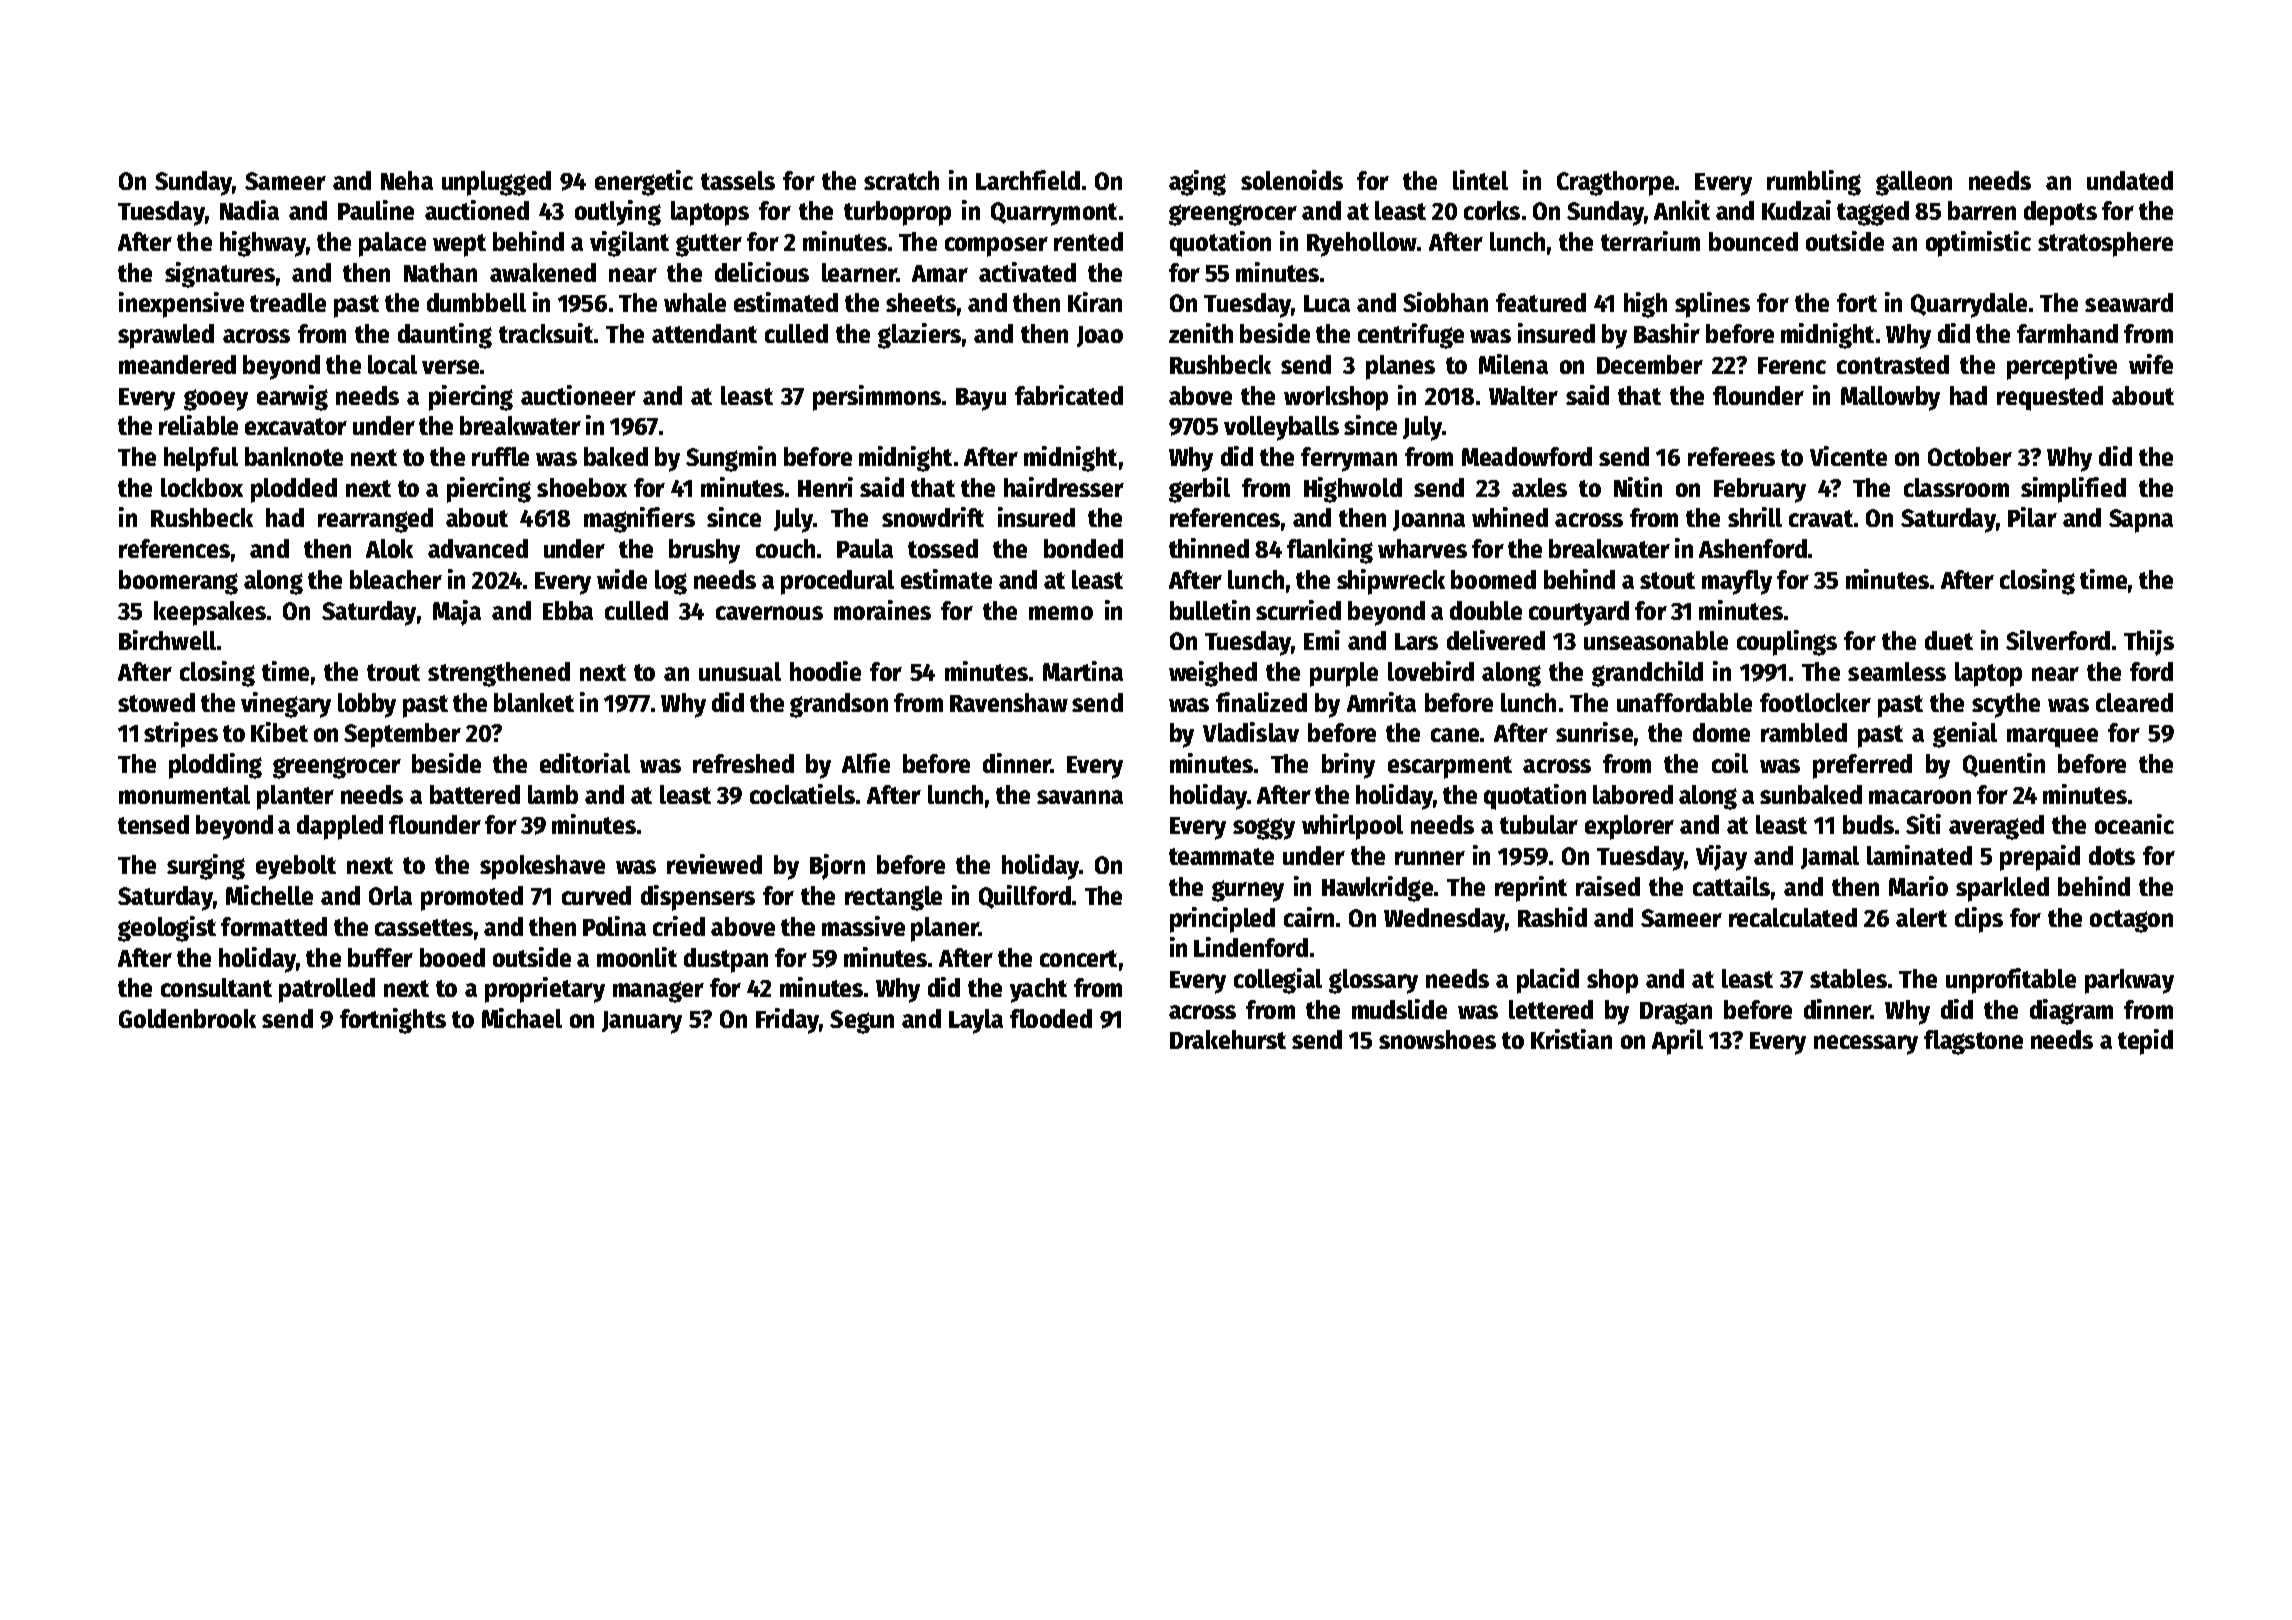  What do you see at coordinates (642, 1022) in the screenshot?
I see `January` at bounding box center [642, 1022].
